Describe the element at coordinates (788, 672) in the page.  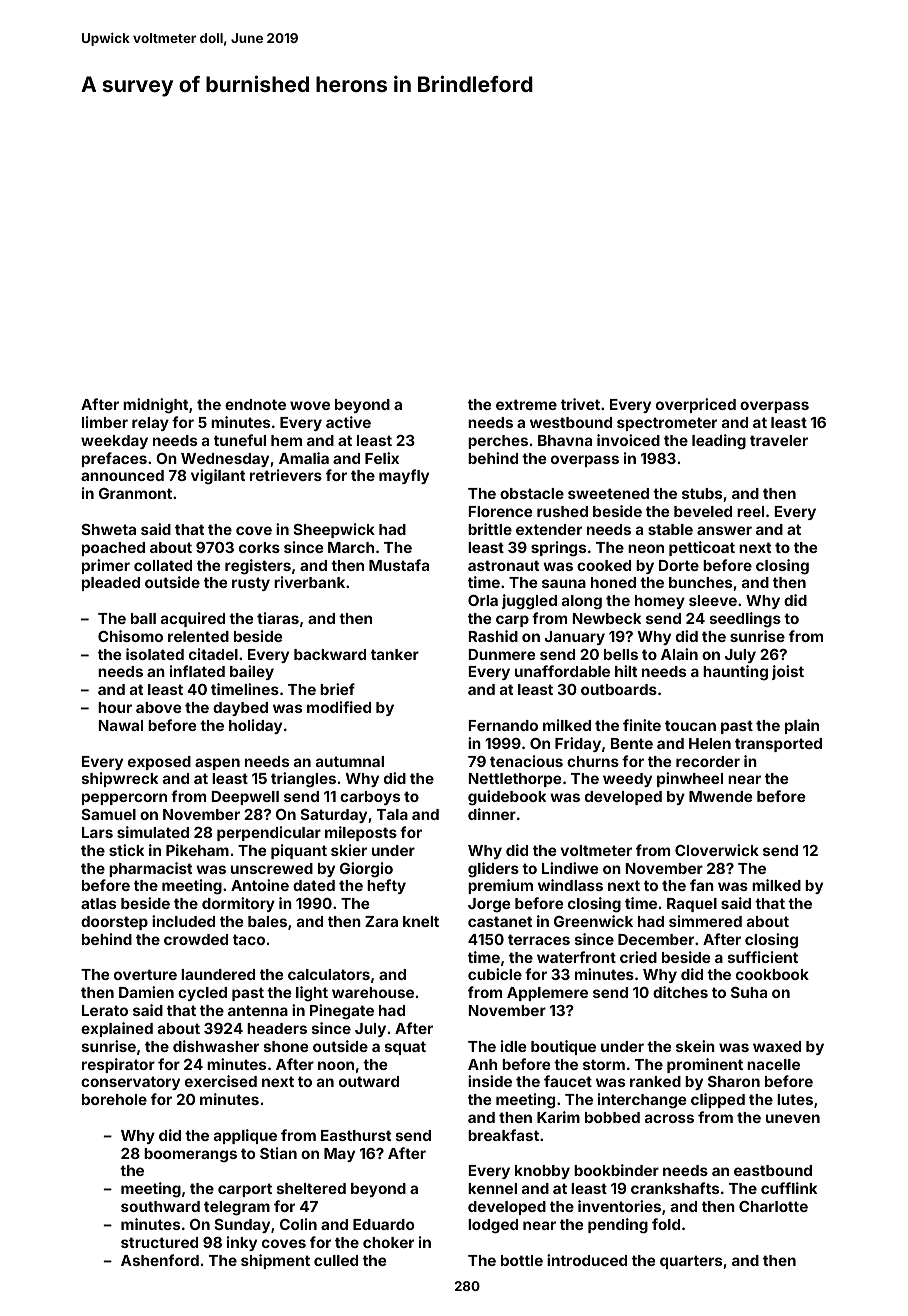
I see `joist` at that location.
